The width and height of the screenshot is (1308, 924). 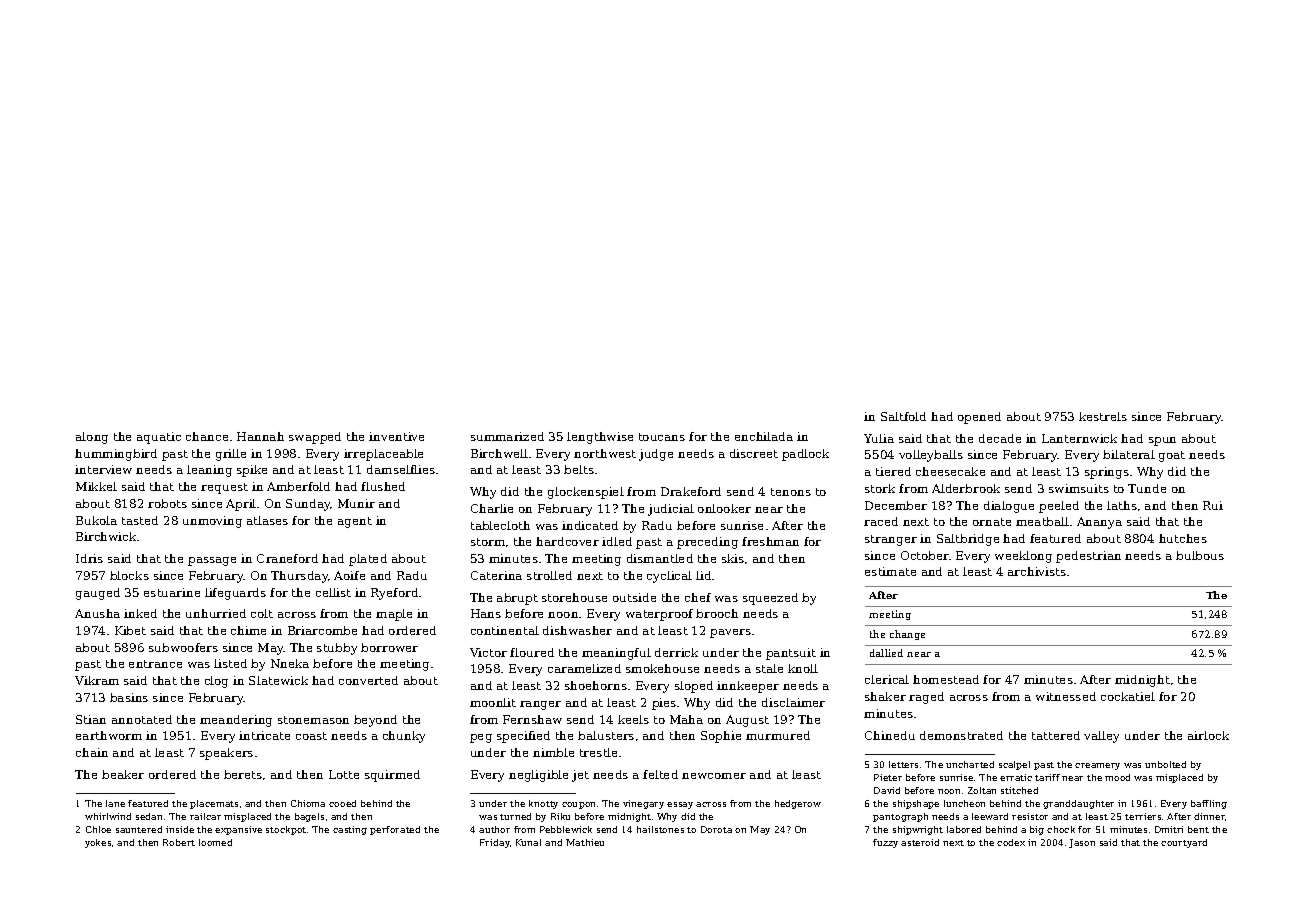 I want to click on peeled, so click(x=1059, y=507).
